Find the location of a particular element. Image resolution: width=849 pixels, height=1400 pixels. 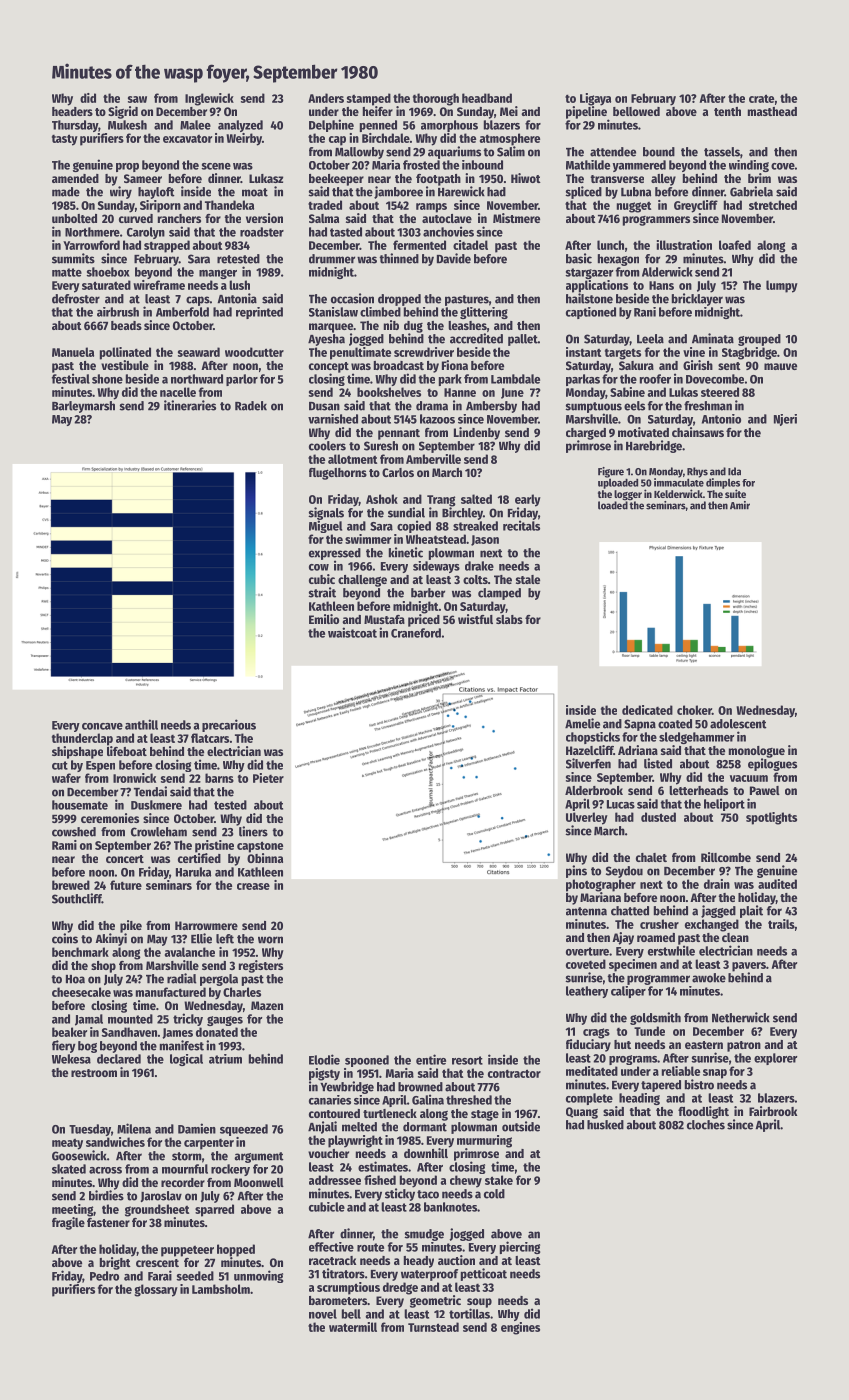

Ulverley is located at coordinates (587, 818).
